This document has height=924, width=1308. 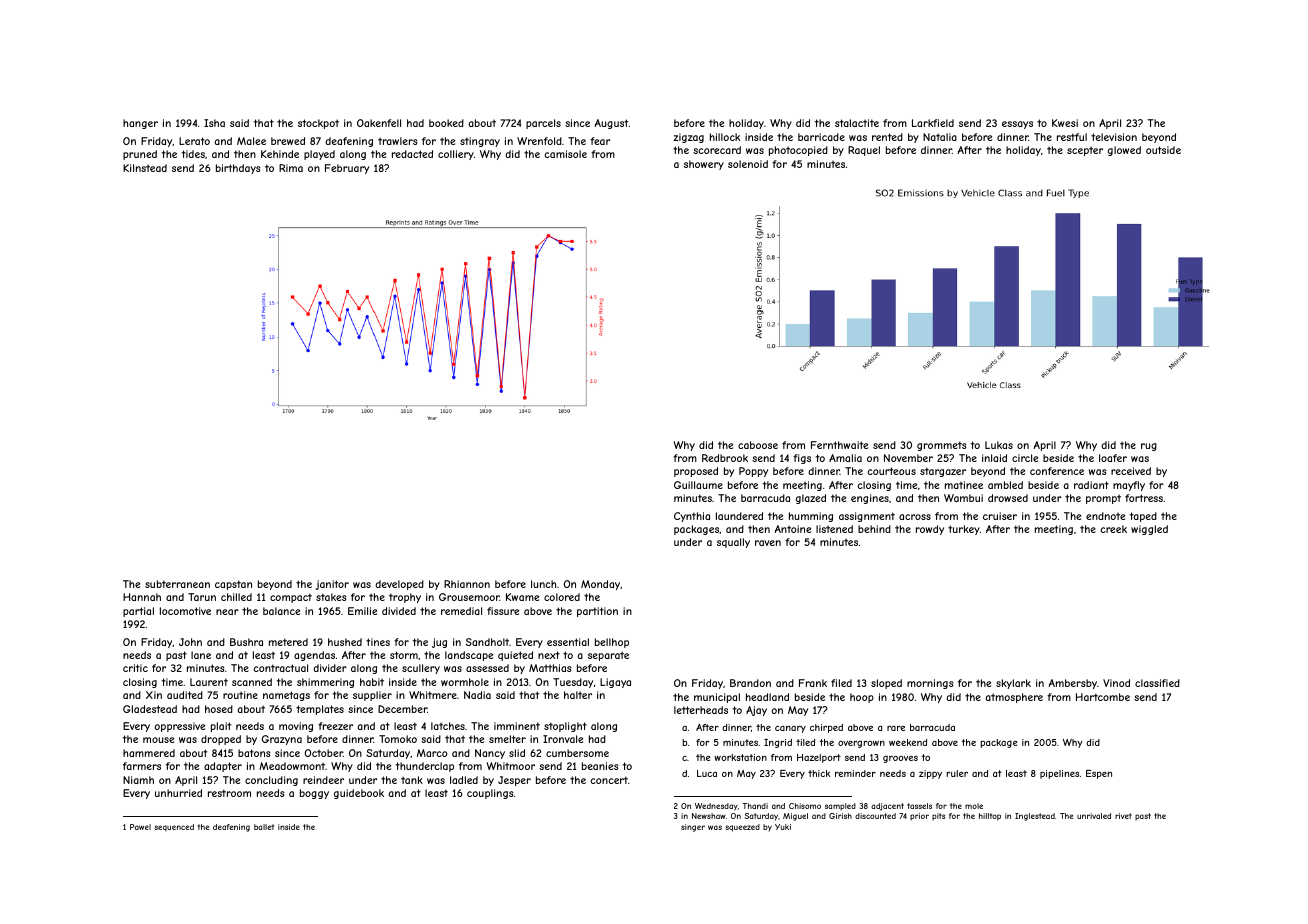 I want to click on Lukas, so click(x=999, y=445).
